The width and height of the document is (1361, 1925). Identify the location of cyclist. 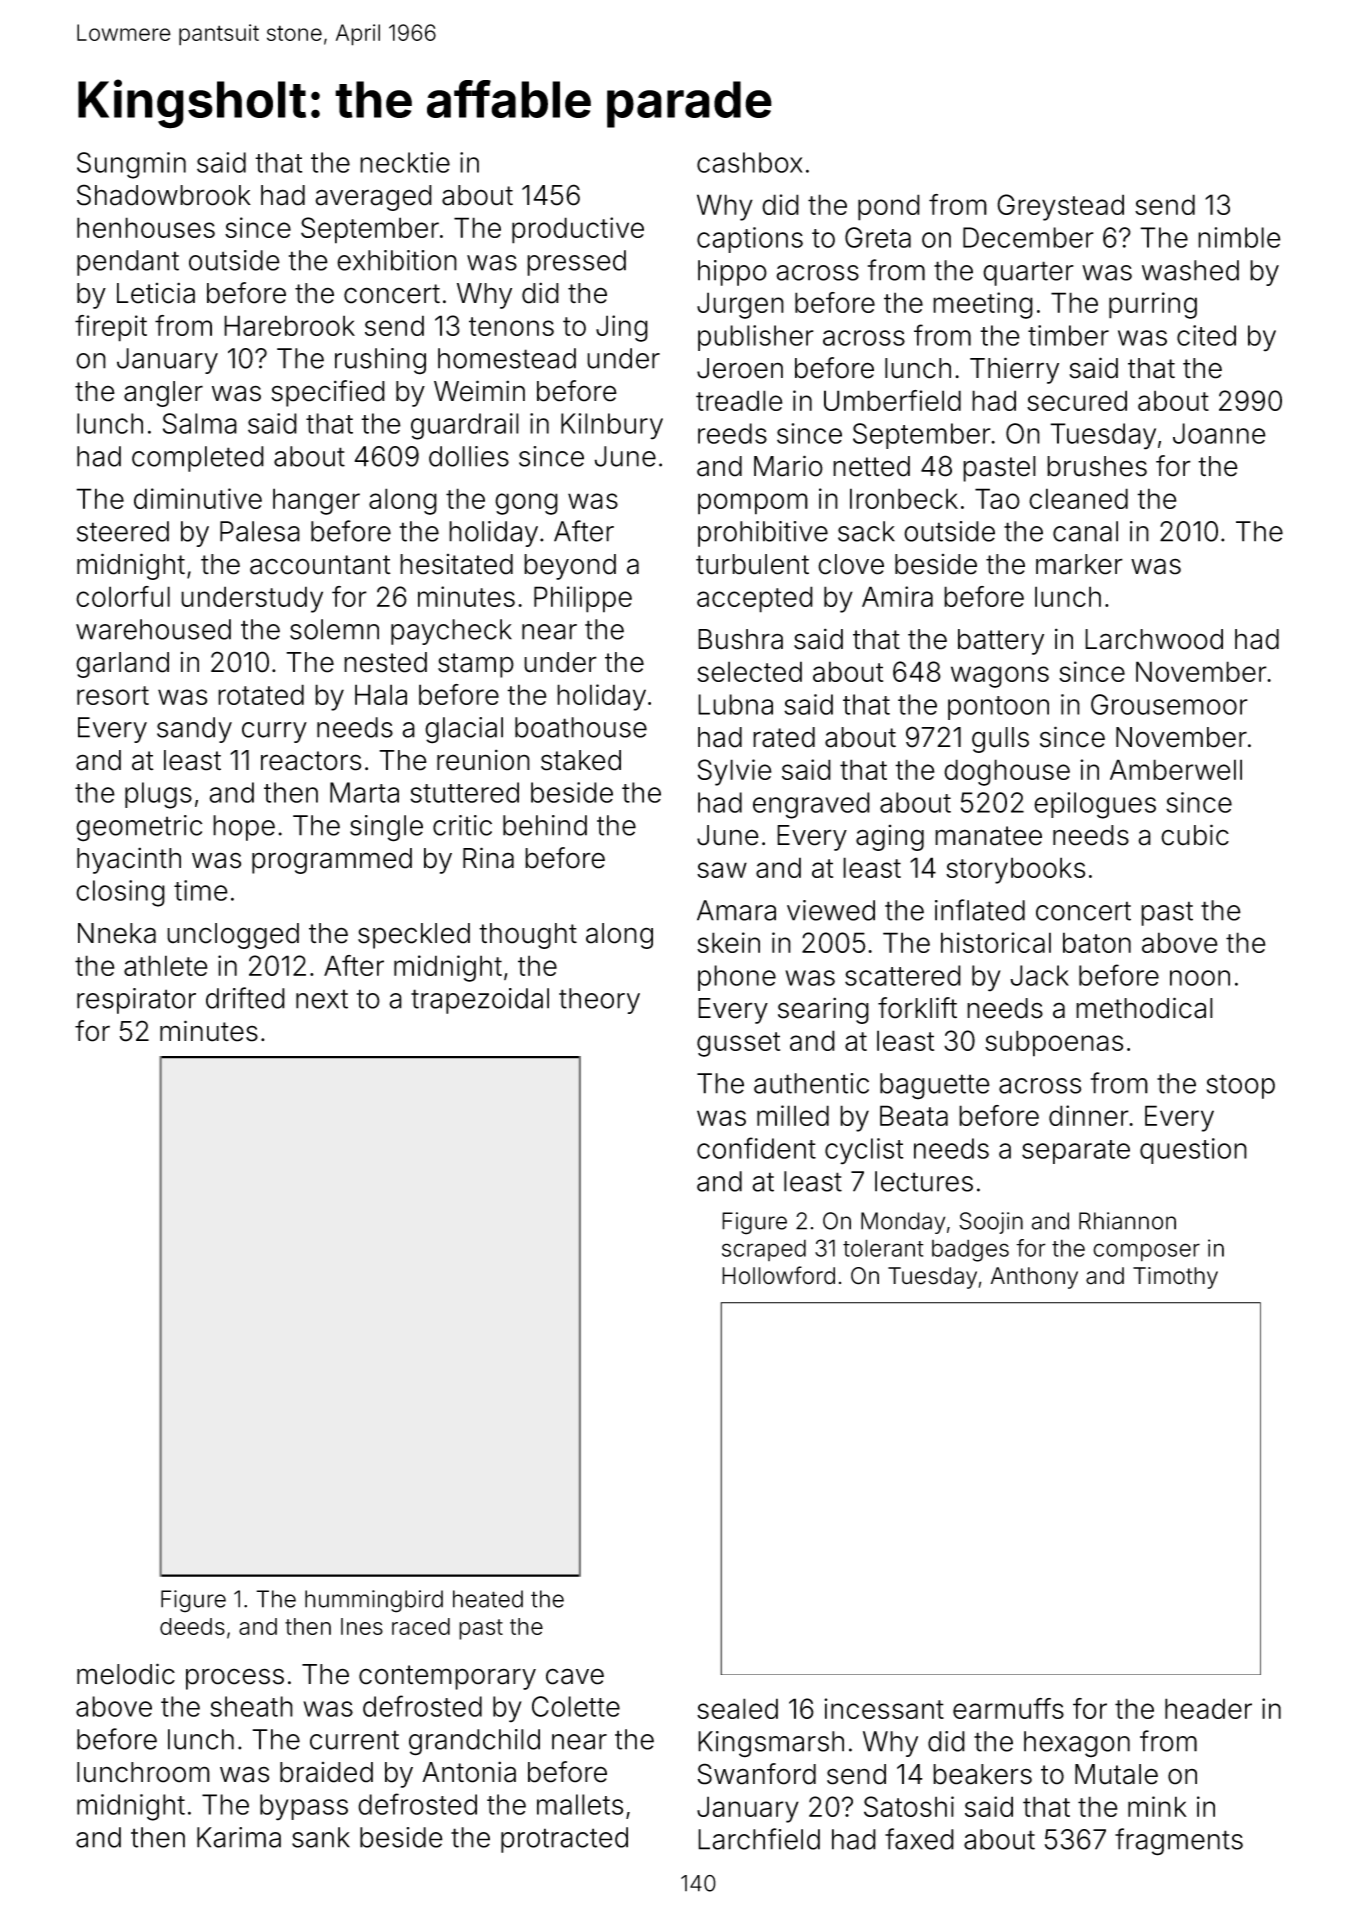
(864, 1151).
